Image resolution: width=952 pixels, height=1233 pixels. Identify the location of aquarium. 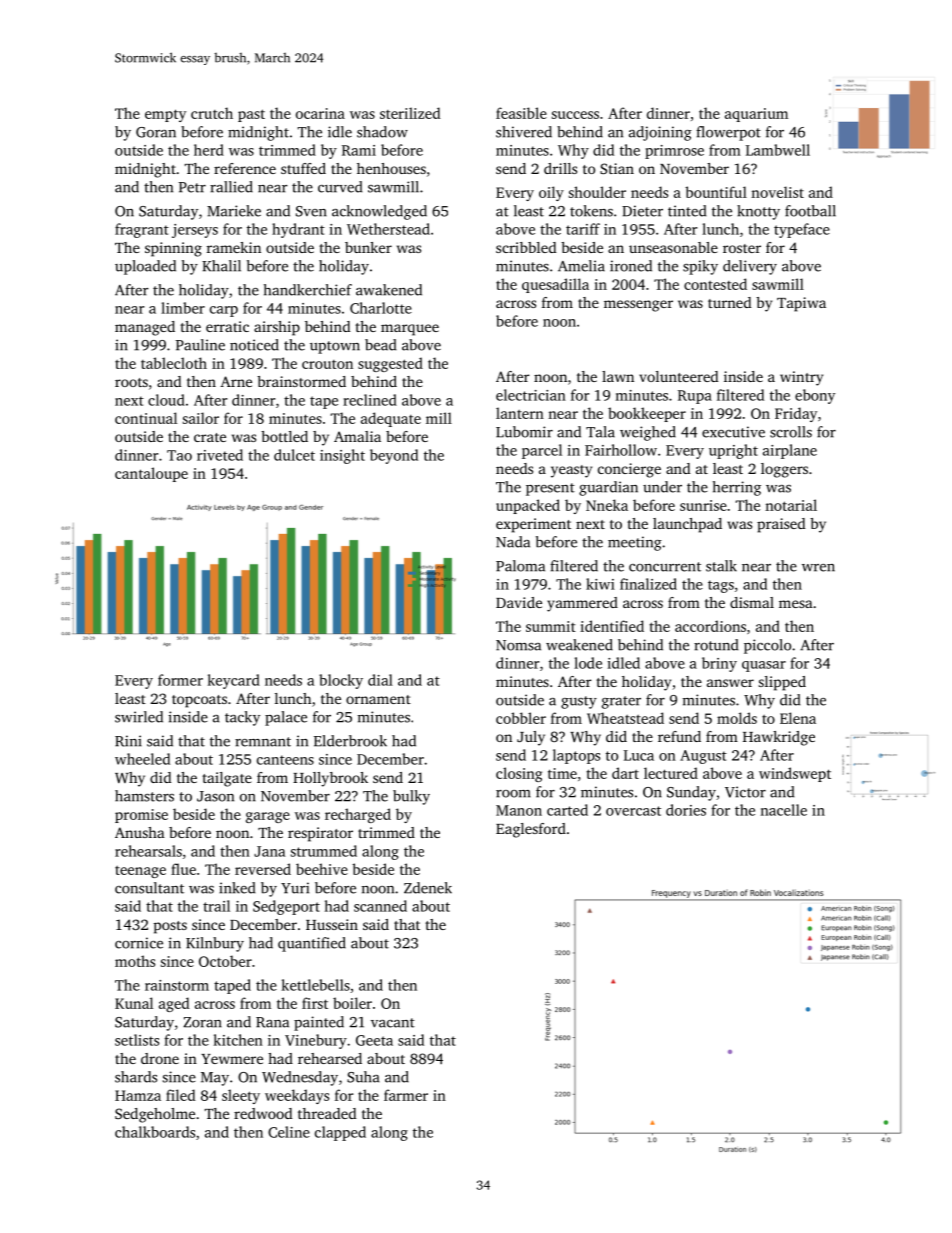
(756, 115).
